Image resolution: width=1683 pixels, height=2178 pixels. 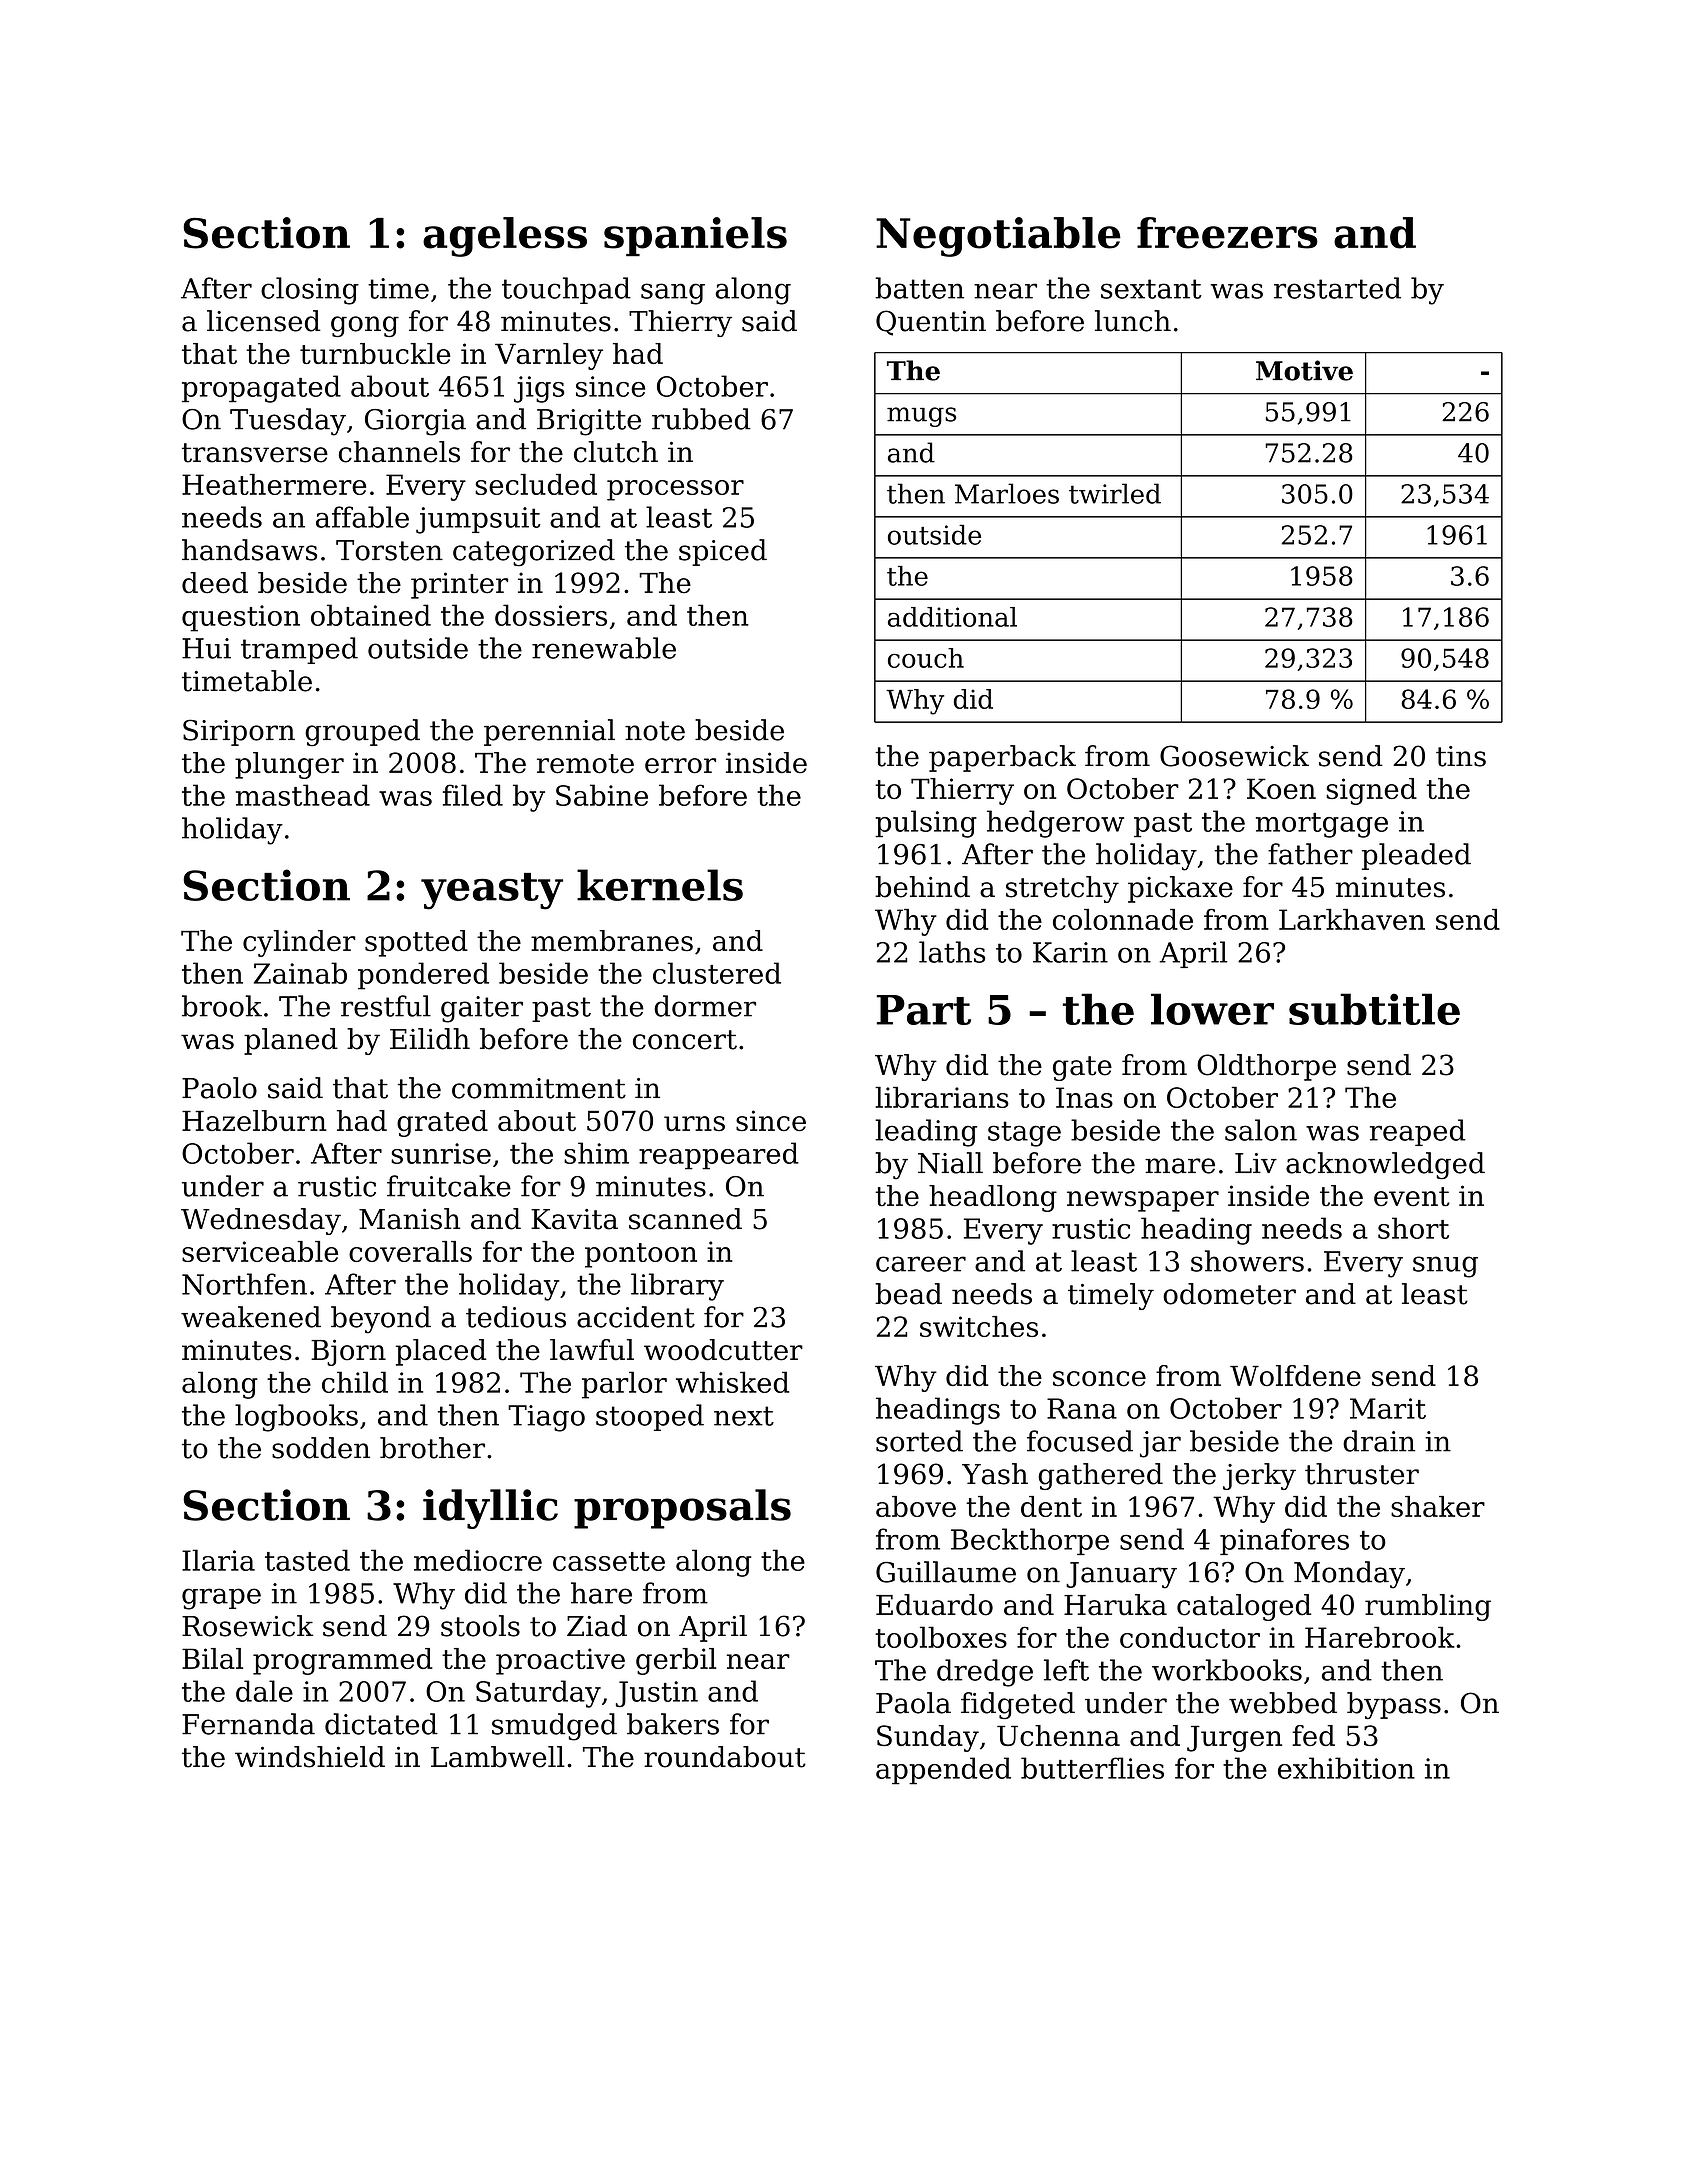 What do you see at coordinates (1227, 233) in the image?
I see `freezers` at bounding box center [1227, 233].
